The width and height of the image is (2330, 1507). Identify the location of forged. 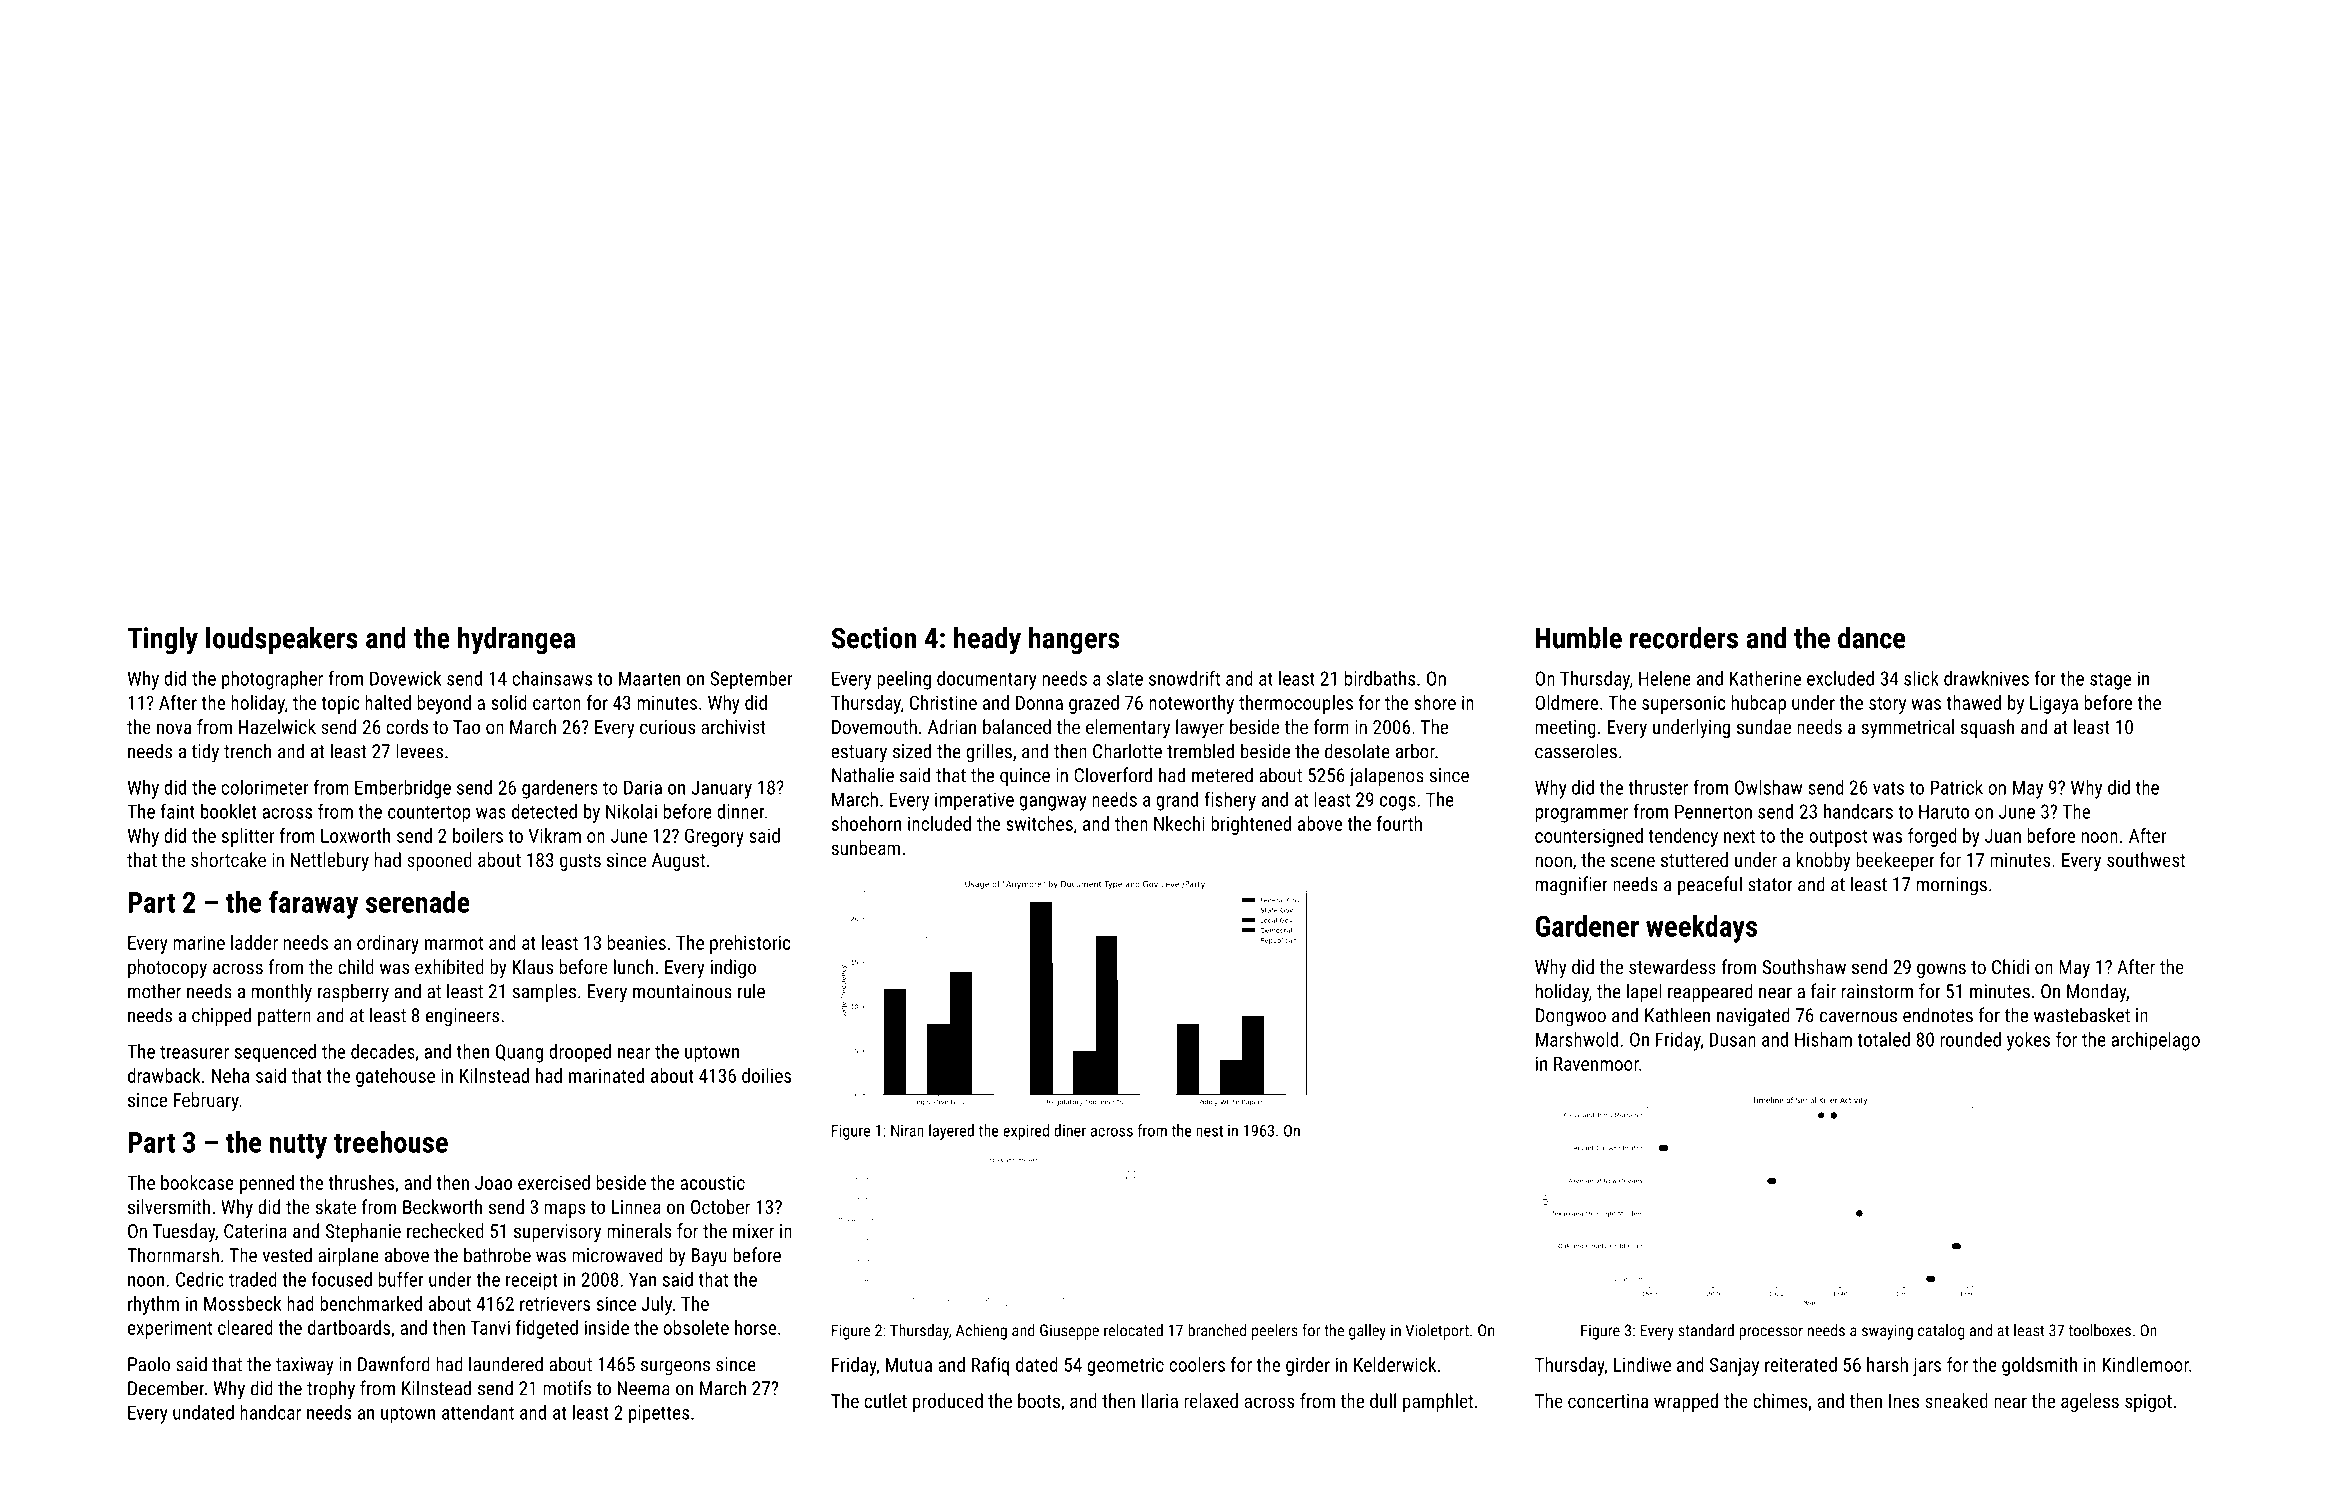
(1932, 837).
